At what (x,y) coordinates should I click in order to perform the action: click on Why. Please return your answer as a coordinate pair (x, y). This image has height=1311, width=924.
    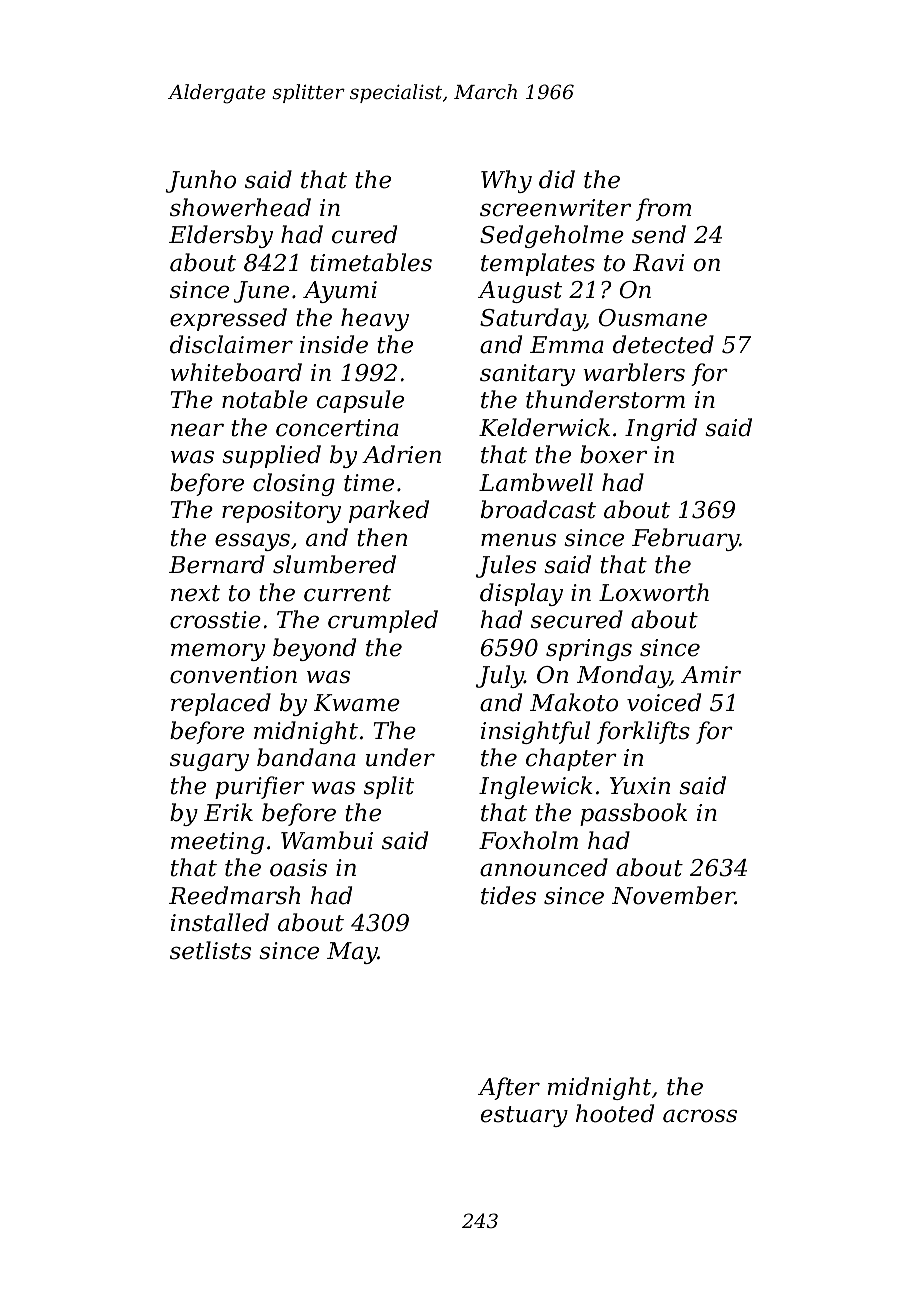
    Looking at the image, I should click on (506, 181).
